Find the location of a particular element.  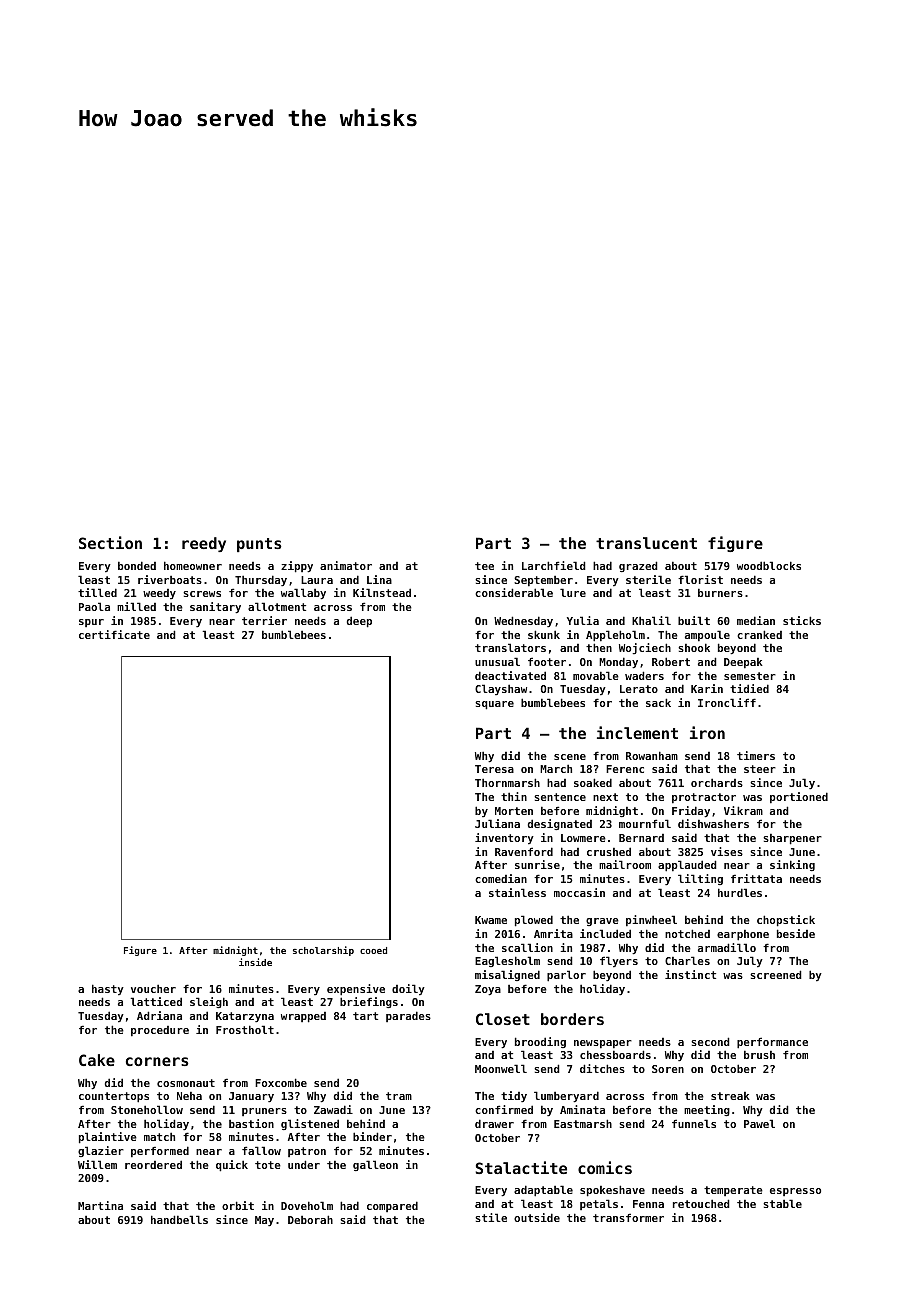

stainless is located at coordinates (517, 892).
